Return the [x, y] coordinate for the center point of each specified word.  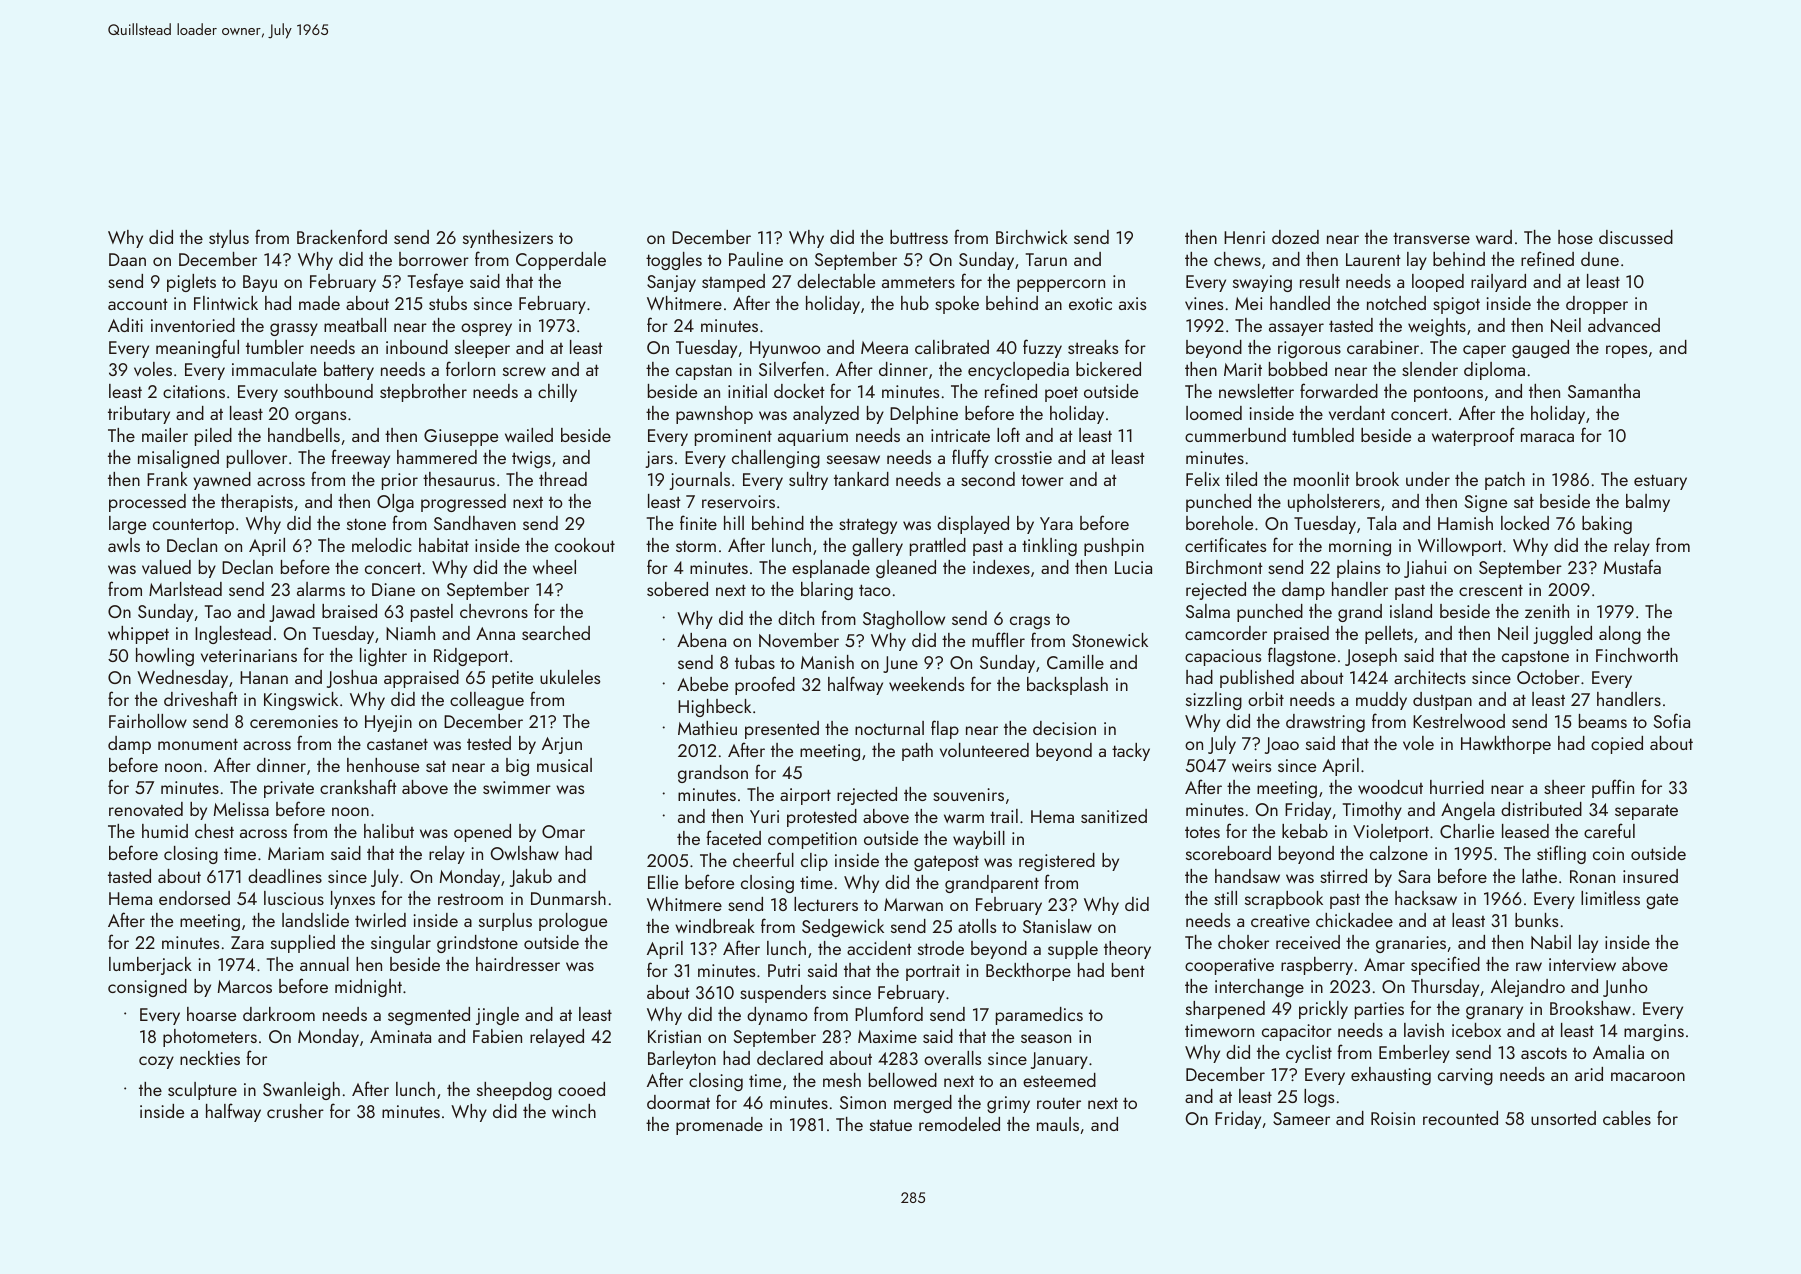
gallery [877, 547]
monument [198, 744]
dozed [1295, 237]
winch [574, 1111]
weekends [926, 684]
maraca [1547, 437]
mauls [1058, 1124]
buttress [919, 237]
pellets [1389, 635]
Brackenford [342, 236]
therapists [257, 503]
